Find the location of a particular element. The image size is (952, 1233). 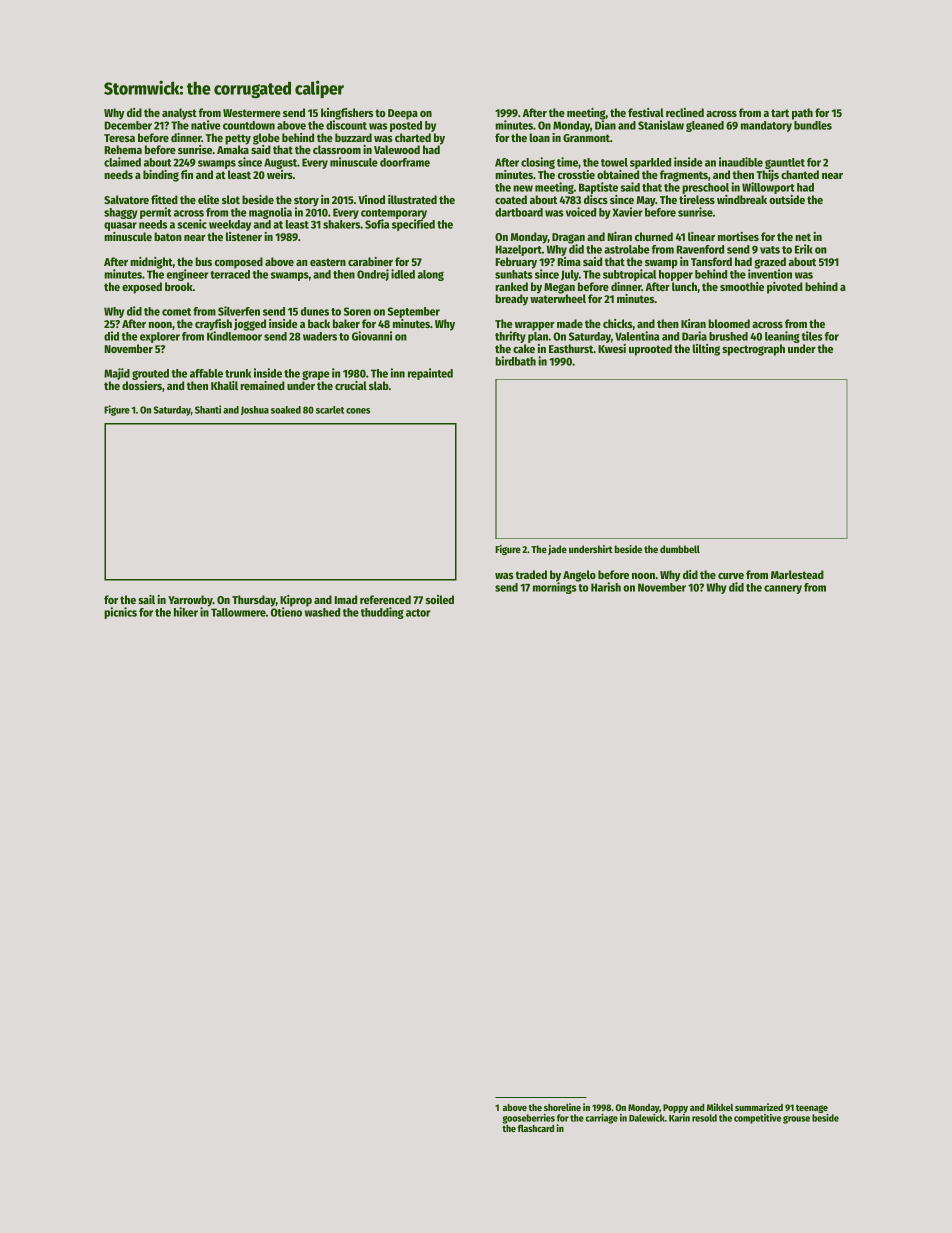

lilting is located at coordinates (706, 350).
